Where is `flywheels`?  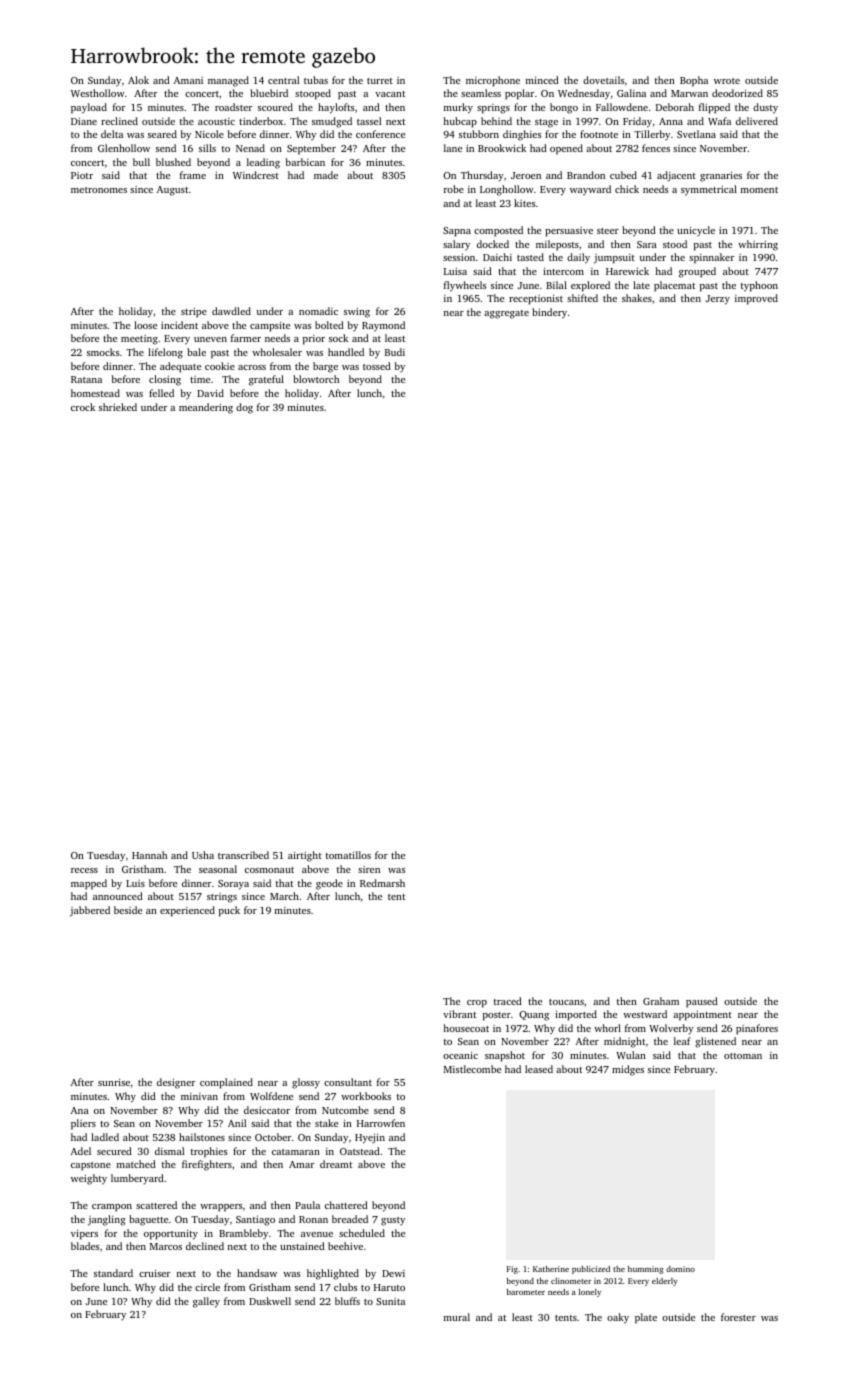
flywheels is located at coordinates (465, 286).
